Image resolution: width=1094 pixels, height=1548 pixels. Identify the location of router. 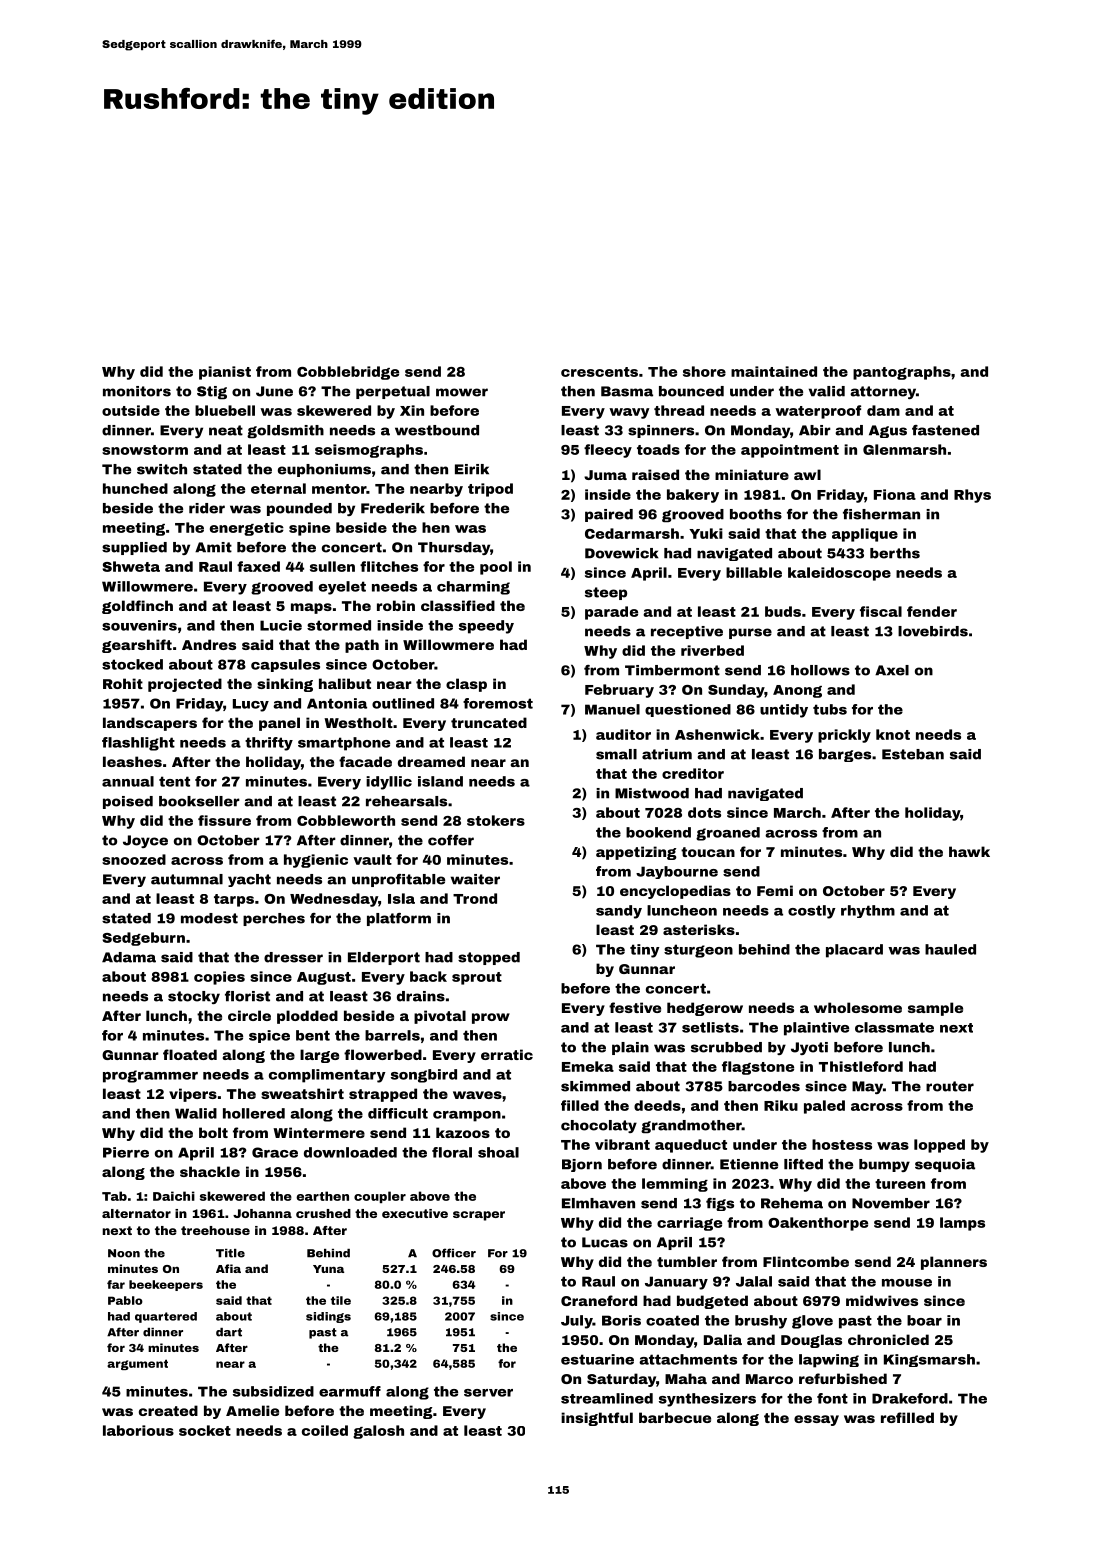
(950, 1086).
